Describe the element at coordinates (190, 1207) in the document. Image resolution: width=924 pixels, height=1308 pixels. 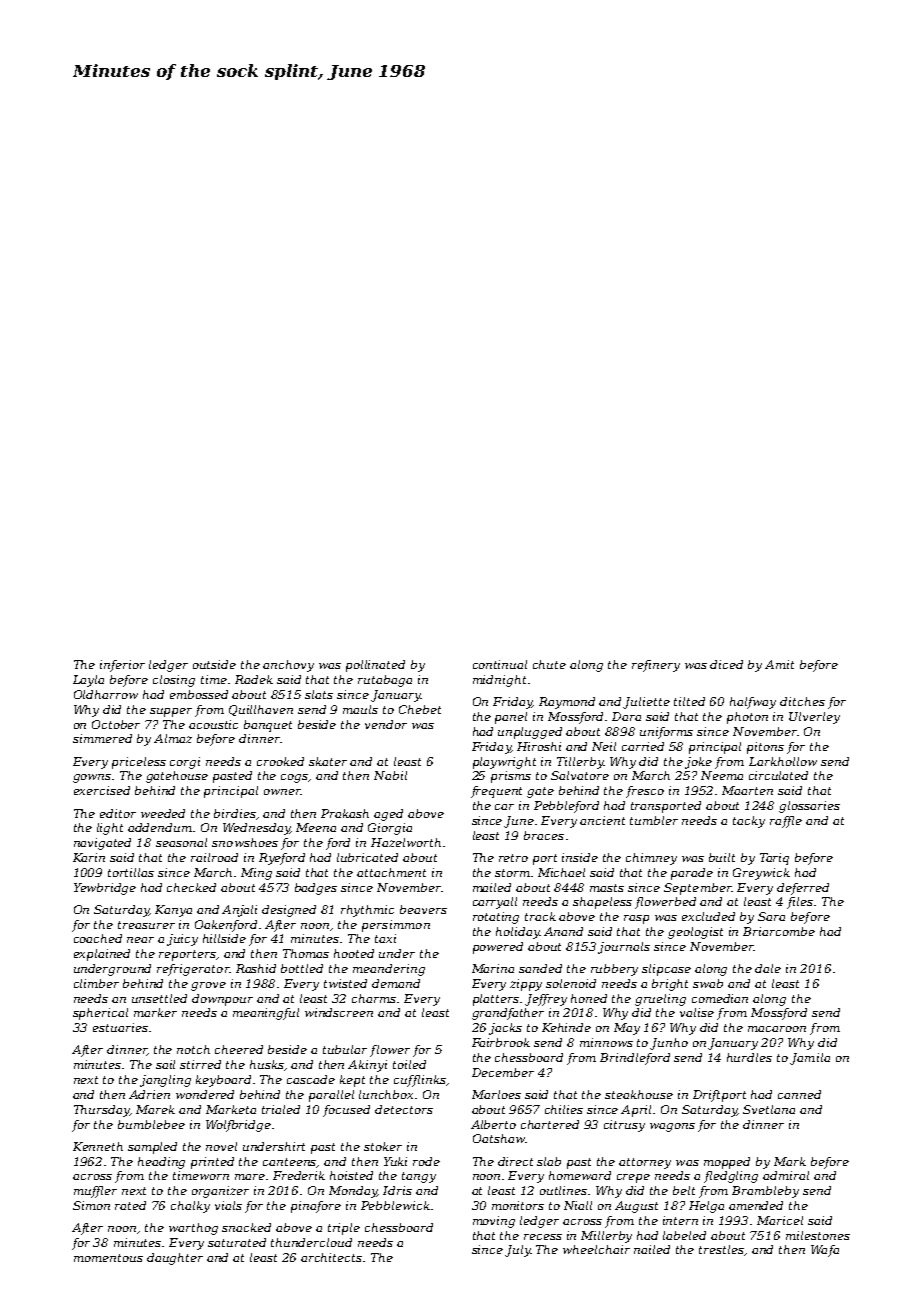
I see `chalky` at that location.
